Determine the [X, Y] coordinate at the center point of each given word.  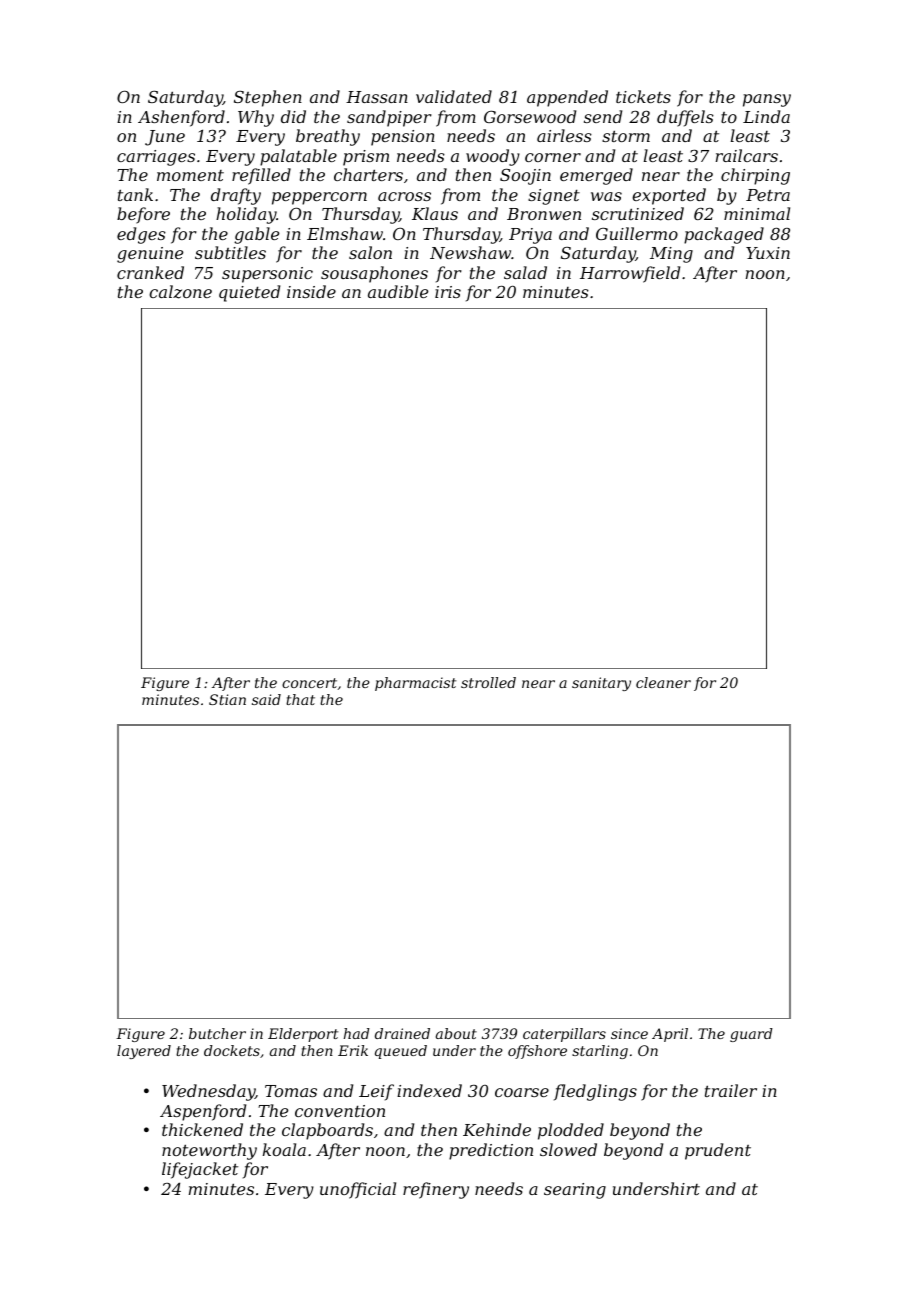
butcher [217, 1033]
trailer [731, 1090]
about [456, 1033]
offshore [537, 1052]
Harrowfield [630, 274]
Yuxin [768, 253]
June [165, 138]
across [404, 196]
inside [311, 291]
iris [448, 292]
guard [751, 1035]
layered [144, 1052]
